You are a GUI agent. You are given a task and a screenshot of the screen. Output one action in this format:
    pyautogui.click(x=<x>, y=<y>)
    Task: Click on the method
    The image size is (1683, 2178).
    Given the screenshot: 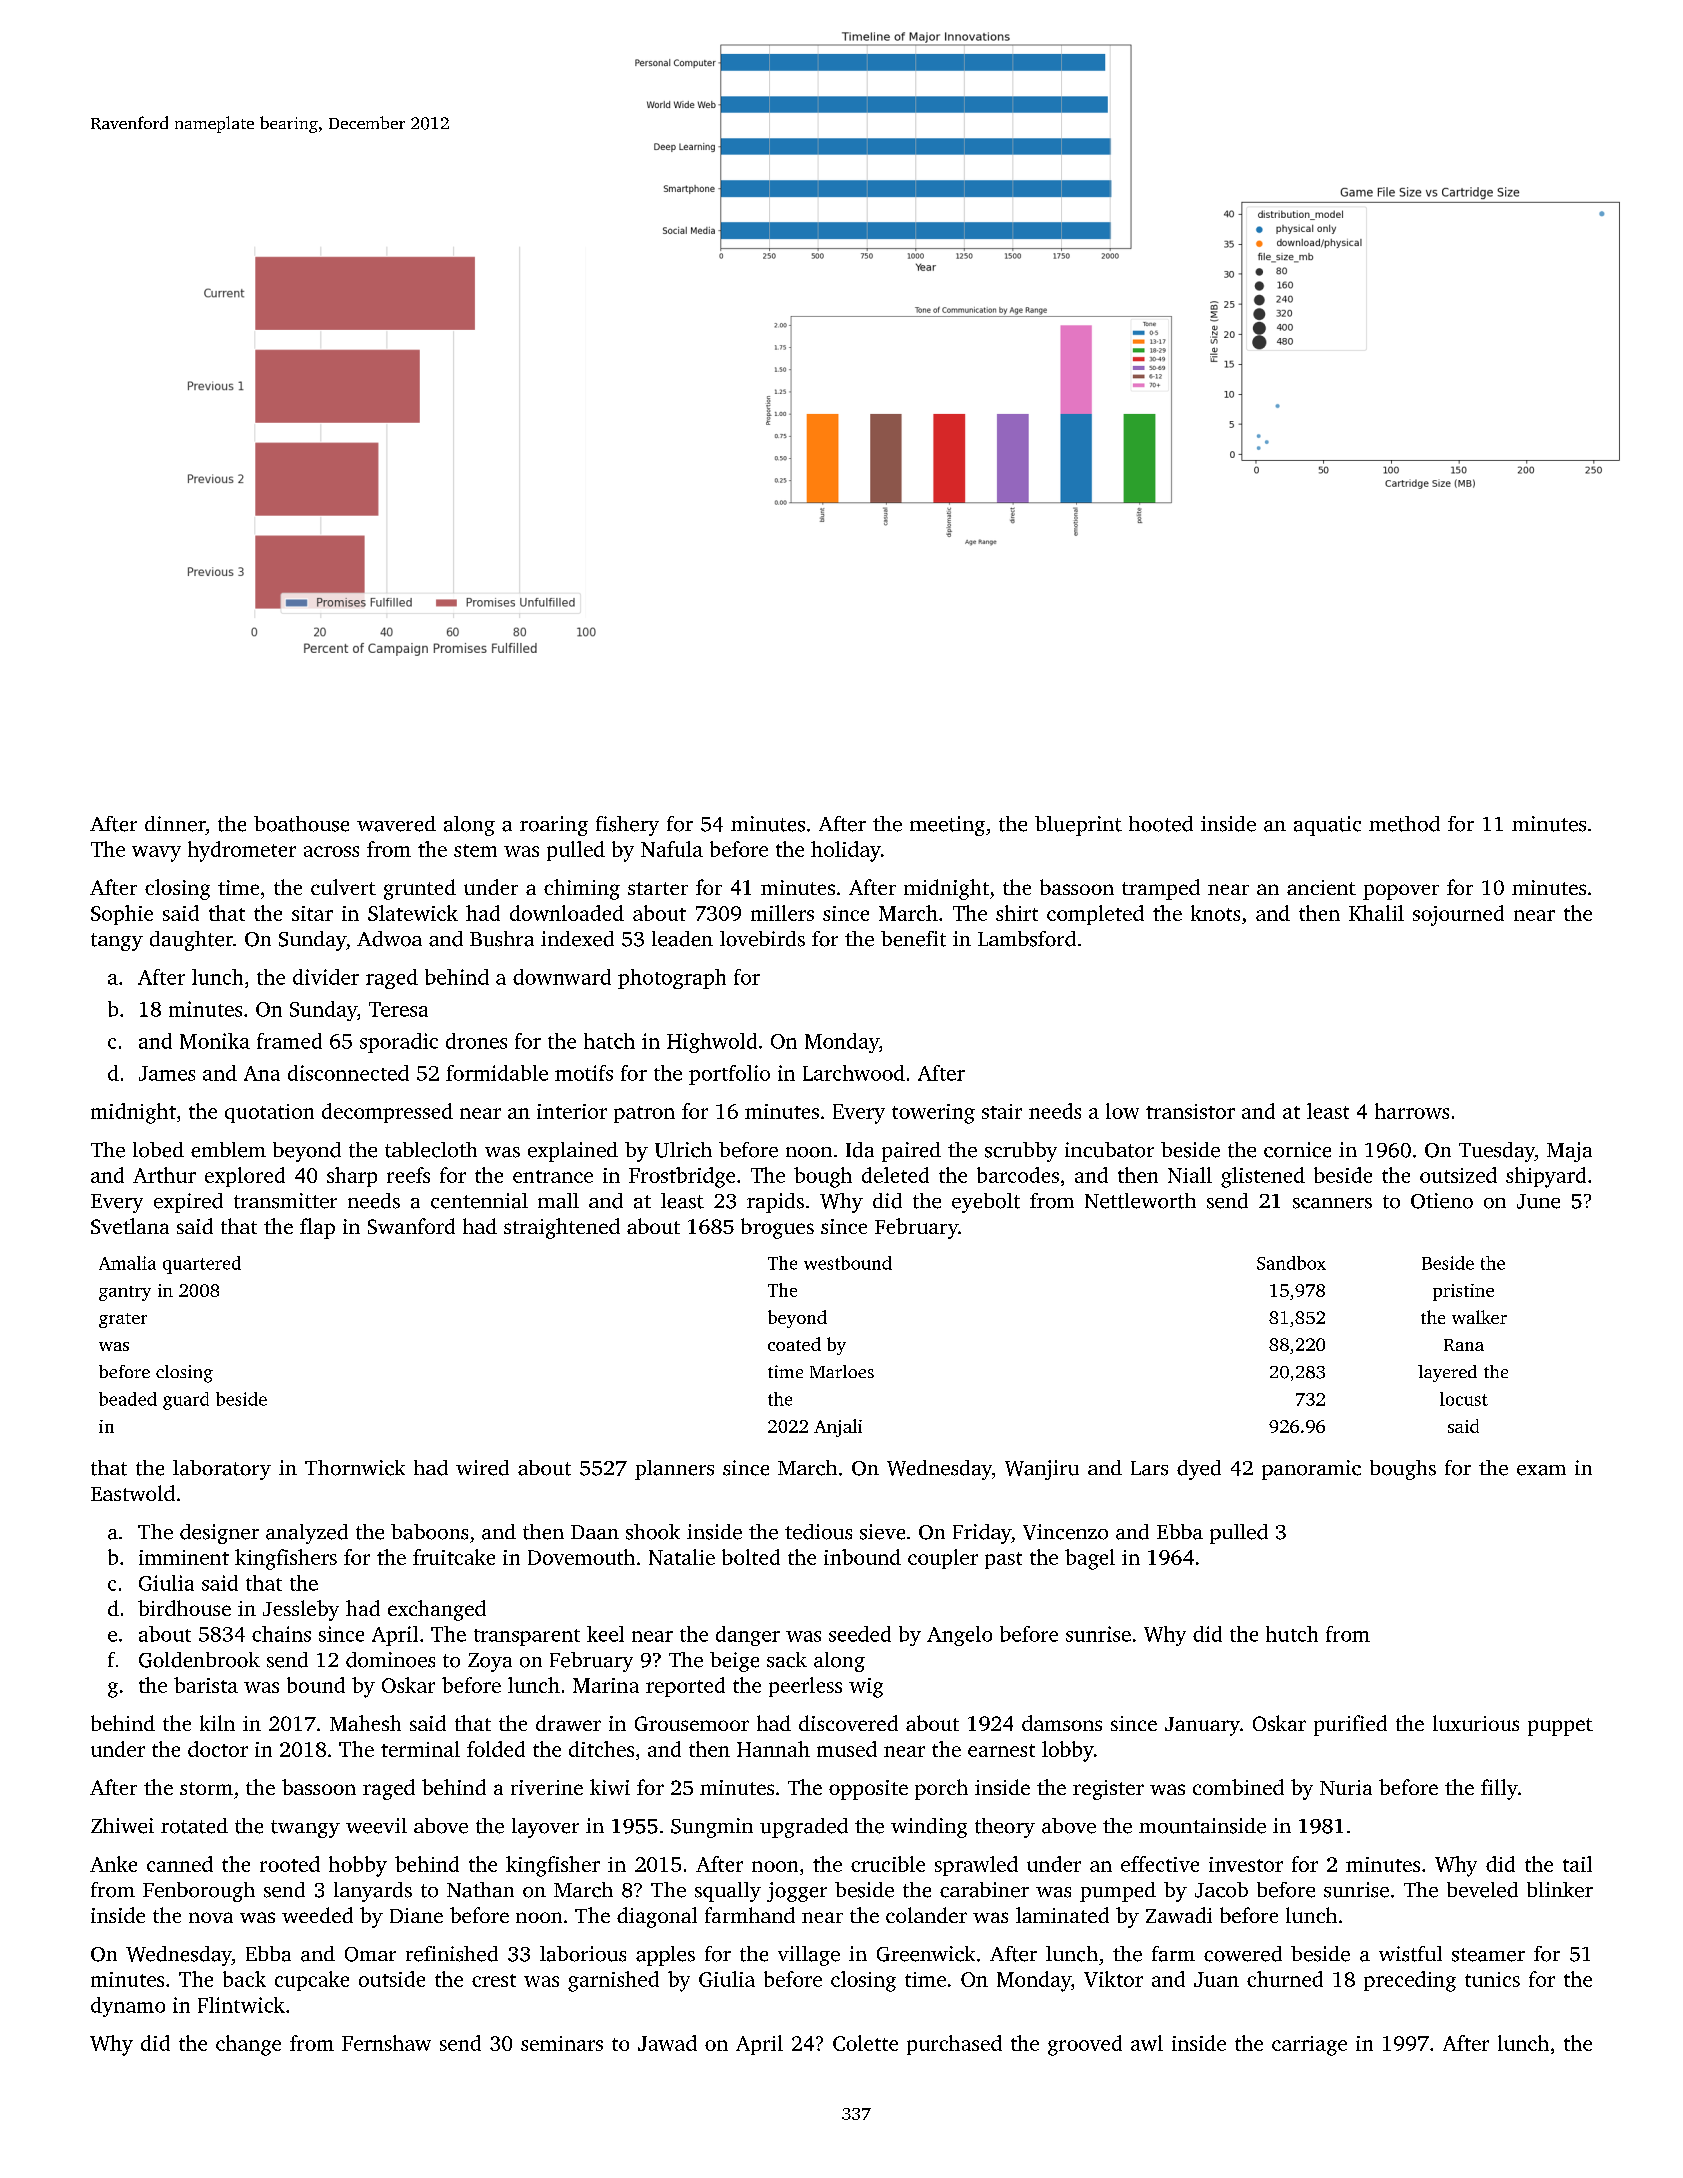 What is the action you would take?
    pyautogui.click(x=1404, y=824)
